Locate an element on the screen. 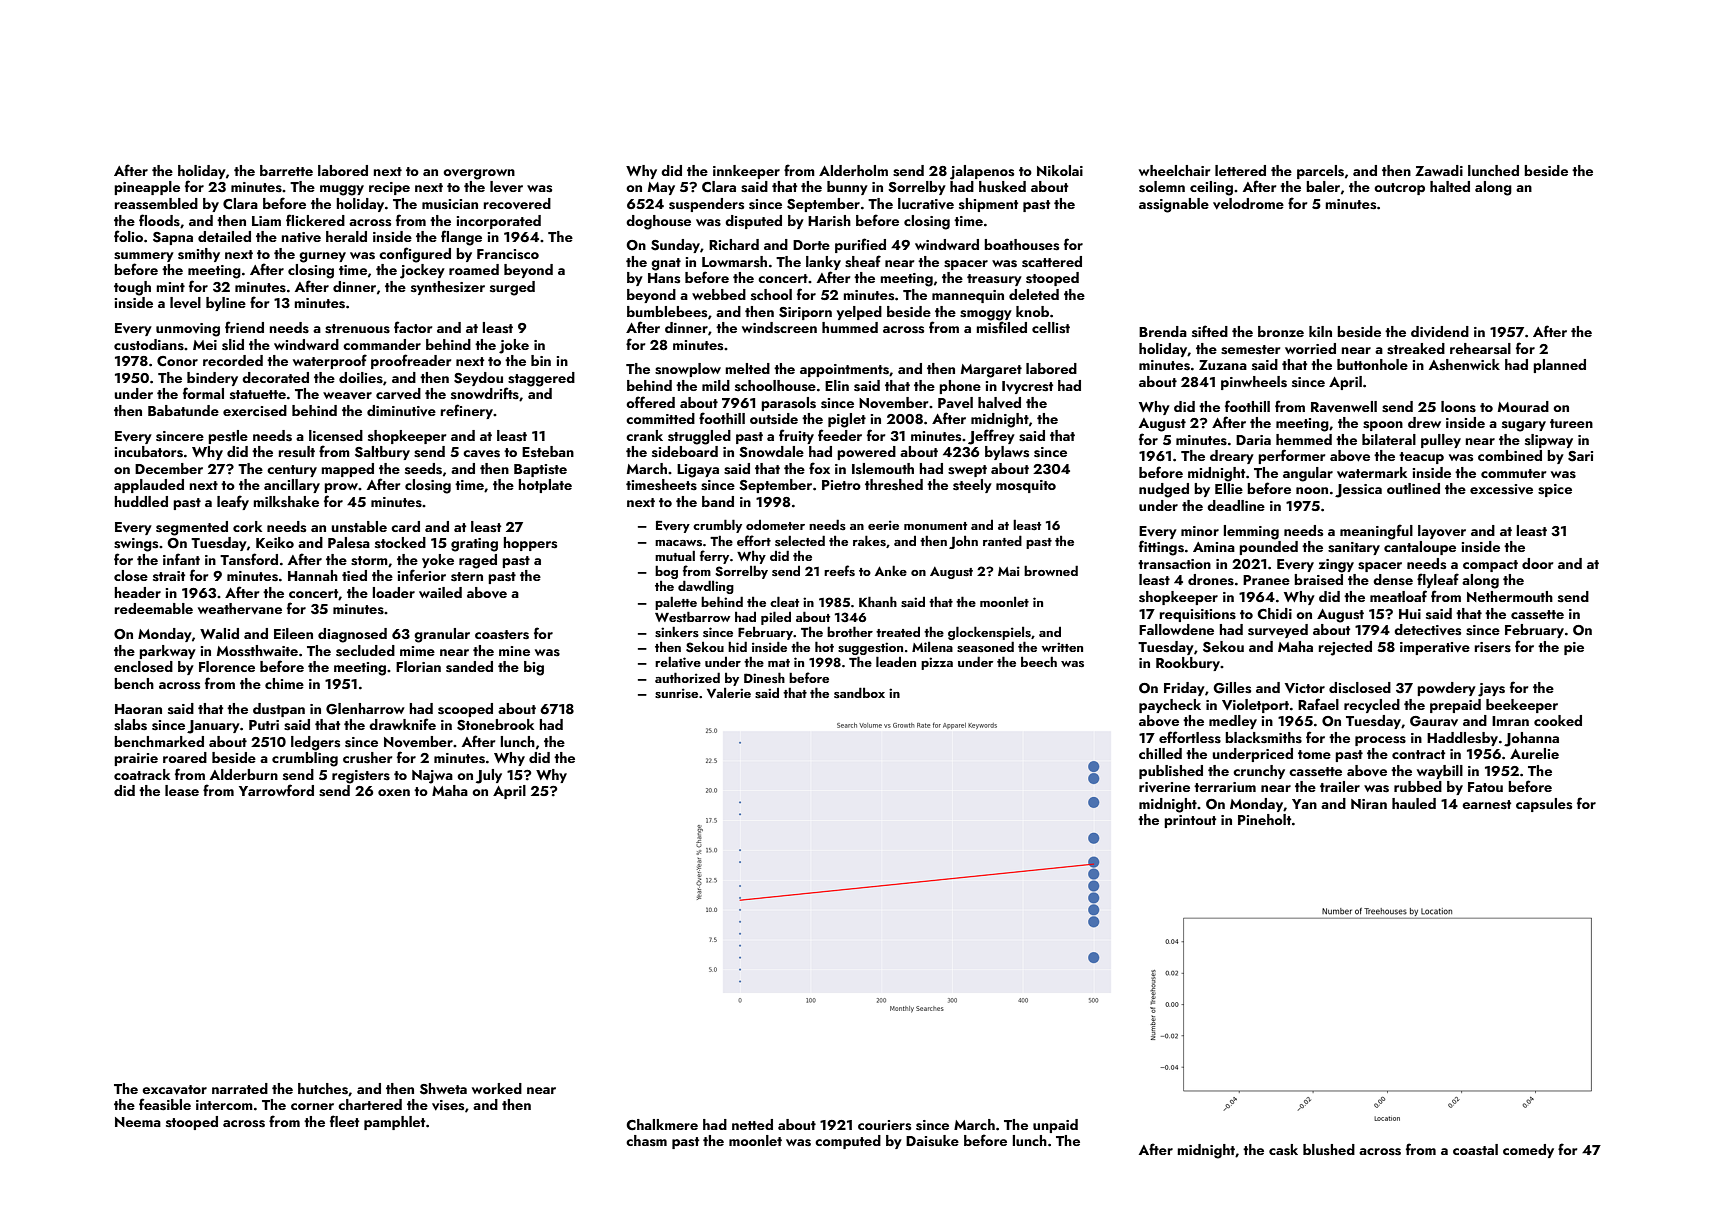  cask is located at coordinates (1283, 1150).
